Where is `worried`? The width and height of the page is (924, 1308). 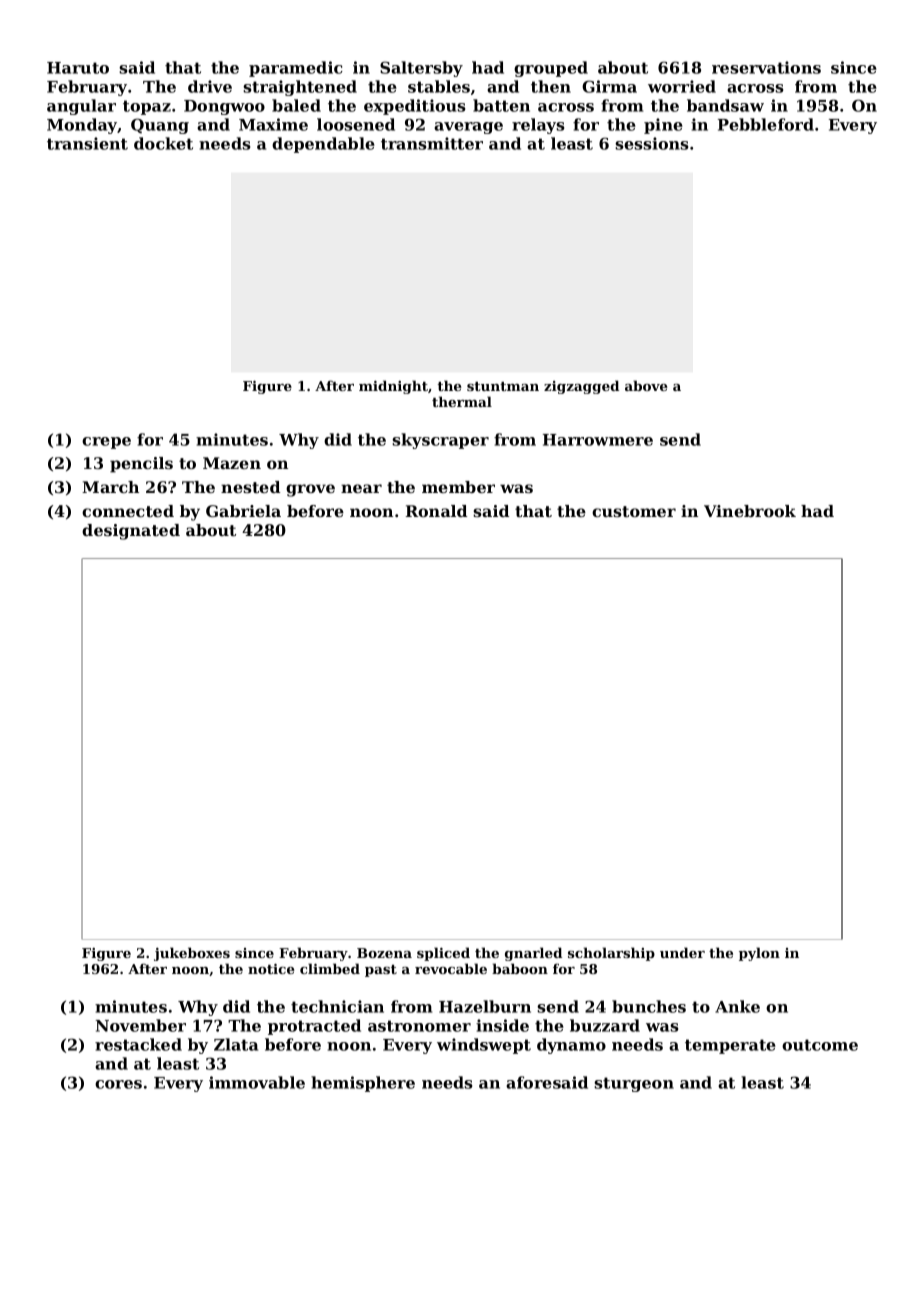
worried is located at coordinates (682, 86).
